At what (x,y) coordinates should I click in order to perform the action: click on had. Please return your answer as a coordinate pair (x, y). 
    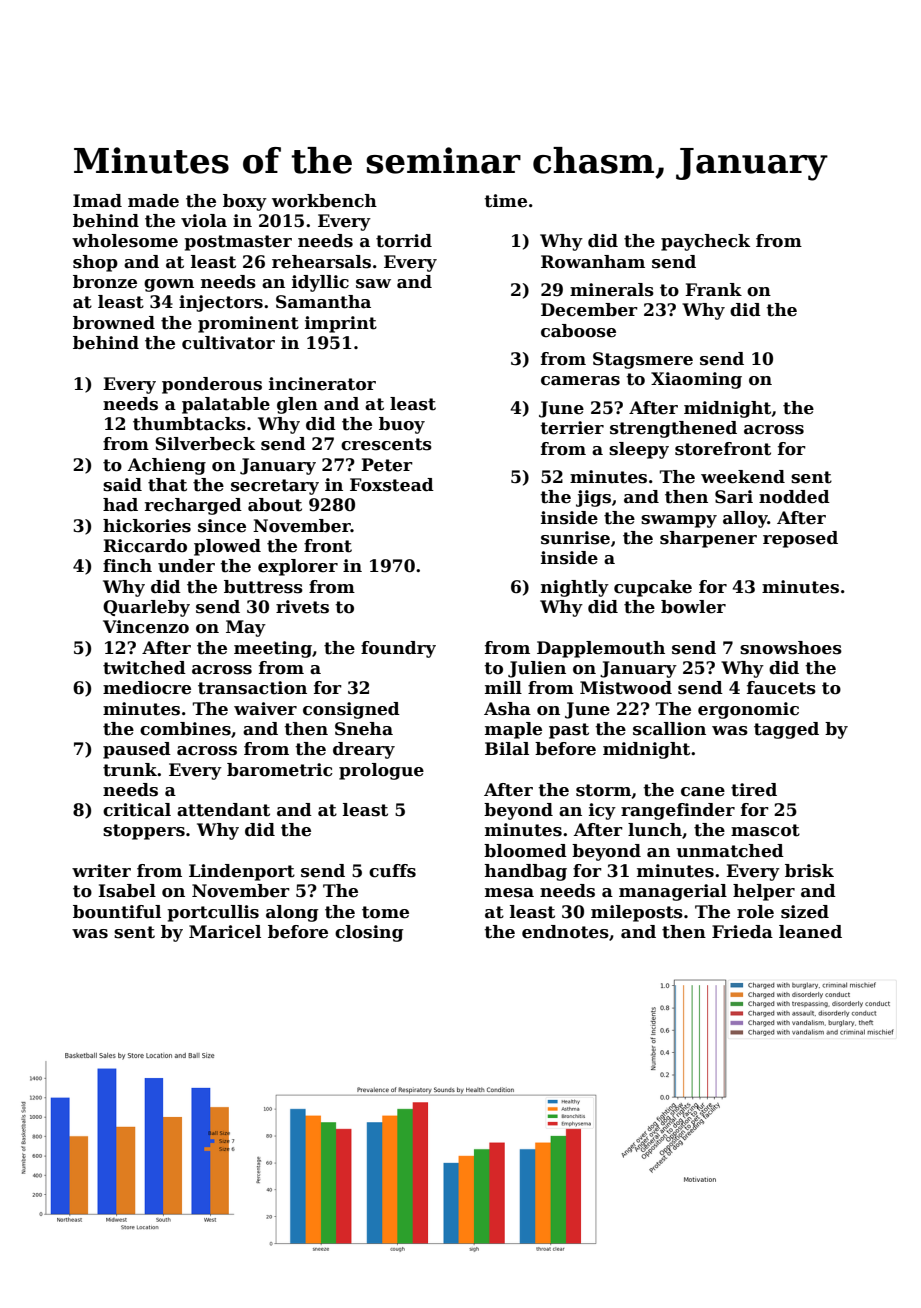
    Looking at the image, I should click on (120, 505).
